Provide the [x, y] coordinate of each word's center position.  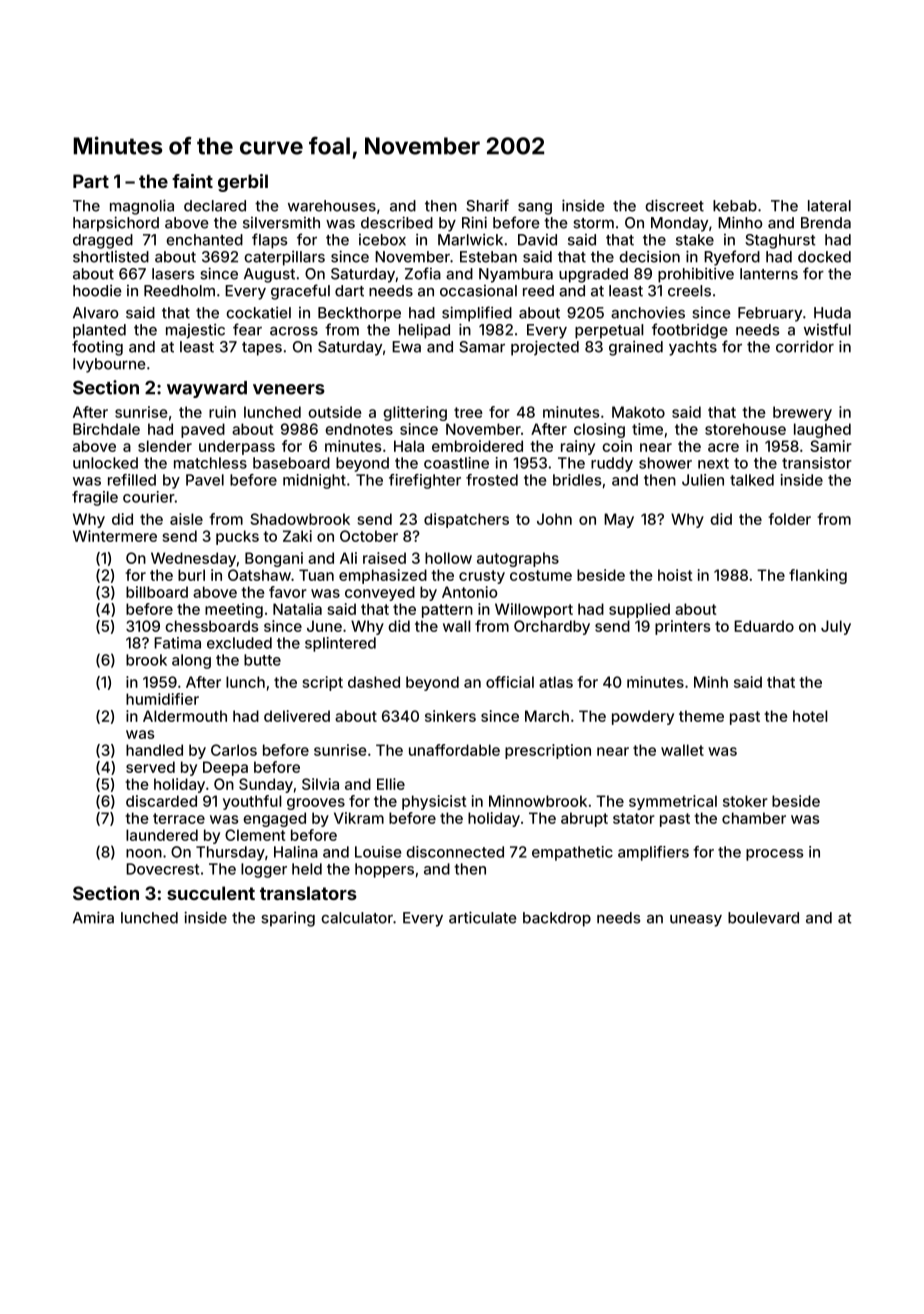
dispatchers [466, 520]
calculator [357, 918]
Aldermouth [185, 716]
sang [535, 209]
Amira [93, 917]
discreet [674, 205]
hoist [675, 575]
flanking [818, 576]
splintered [340, 644]
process [774, 855]
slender [165, 446]
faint [192, 181]
